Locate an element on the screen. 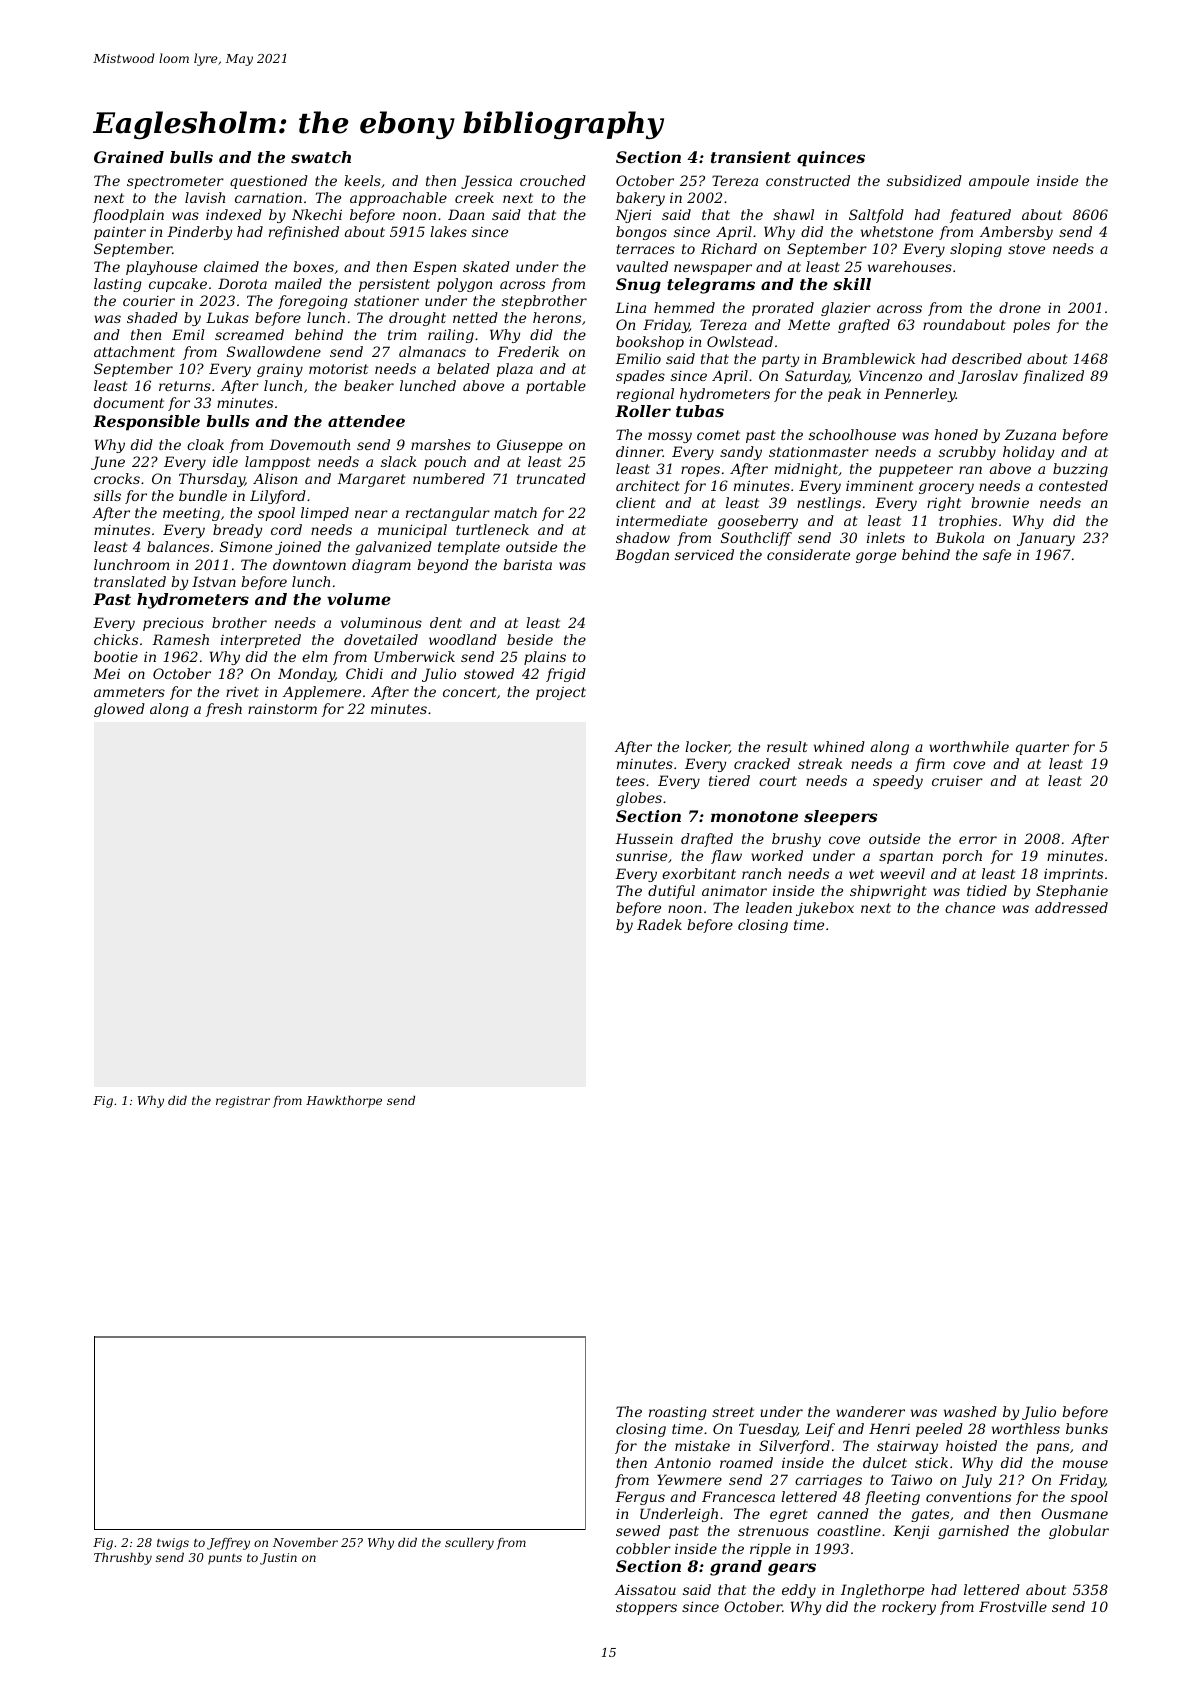 This screenshot has height=1700, width=1202. belated is located at coordinates (463, 368).
